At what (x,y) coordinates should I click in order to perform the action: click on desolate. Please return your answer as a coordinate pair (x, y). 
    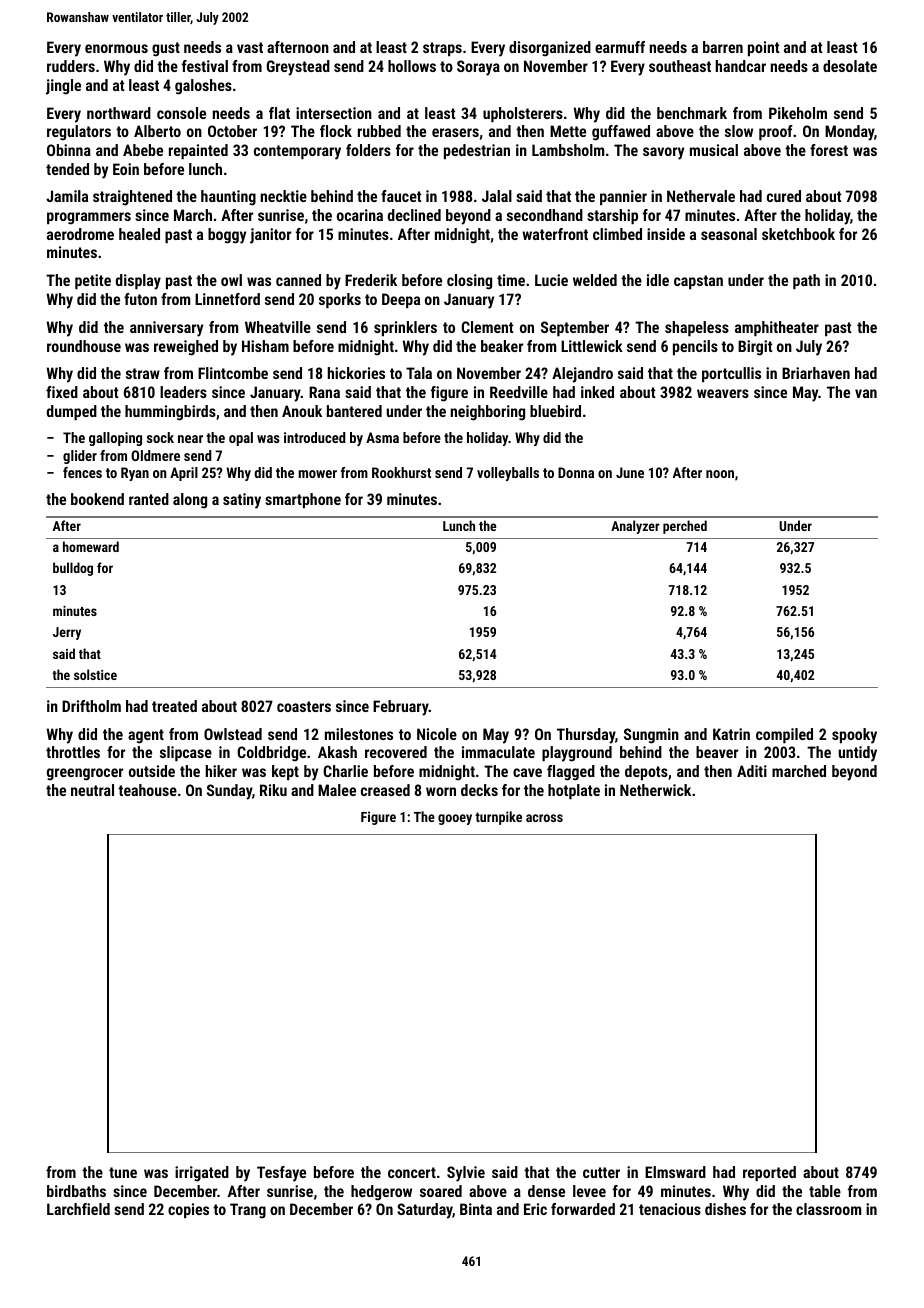
    Looking at the image, I should click on (850, 66).
